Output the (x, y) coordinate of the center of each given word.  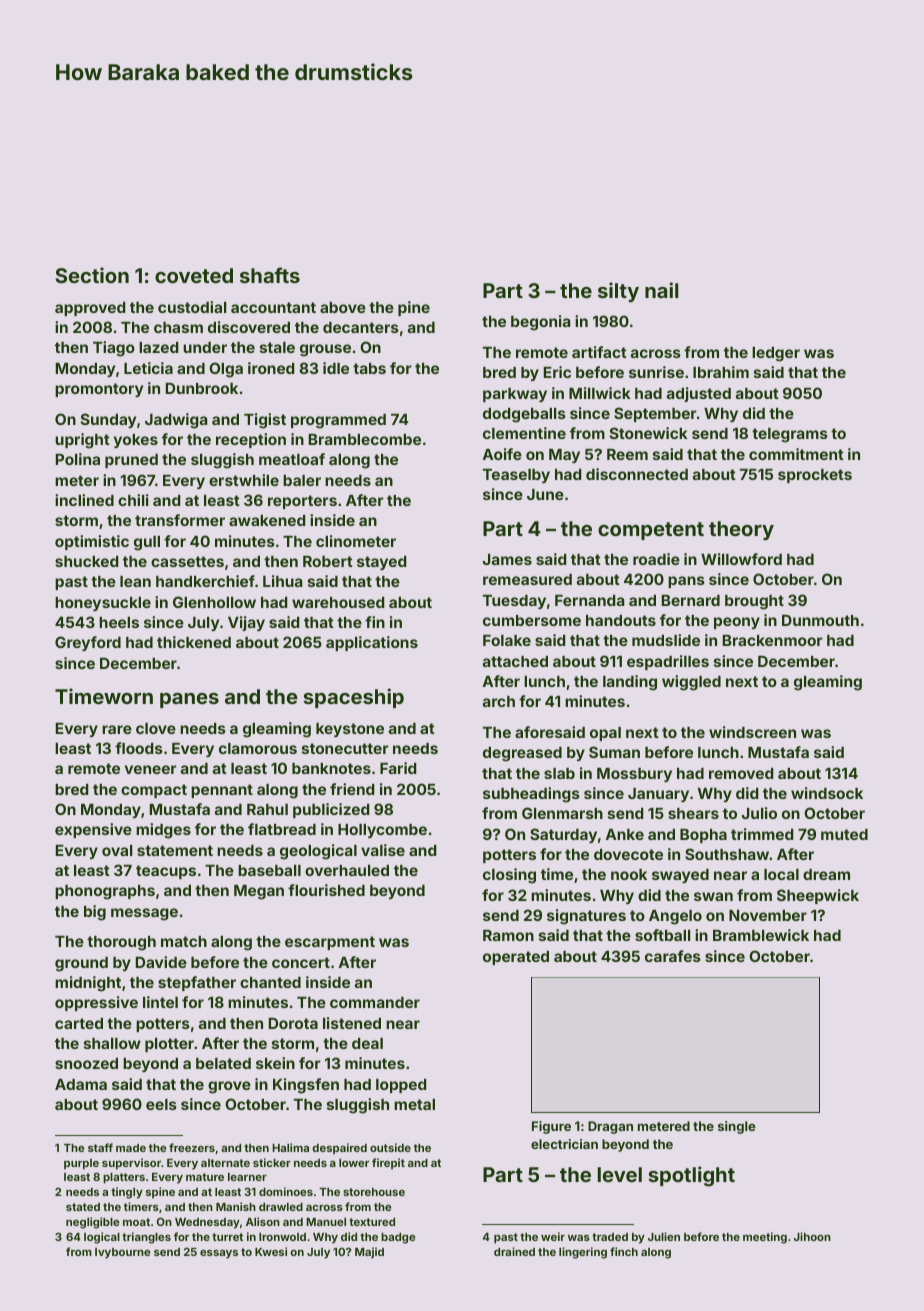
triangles (146, 1238)
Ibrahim (721, 372)
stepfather (197, 983)
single (737, 1127)
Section (92, 275)
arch (499, 701)
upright (82, 441)
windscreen (752, 732)
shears (693, 813)
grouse (325, 350)
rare (117, 729)
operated (516, 958)
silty (618, 292)
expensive (93, 830)
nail (661, 290)
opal (605, 734)
